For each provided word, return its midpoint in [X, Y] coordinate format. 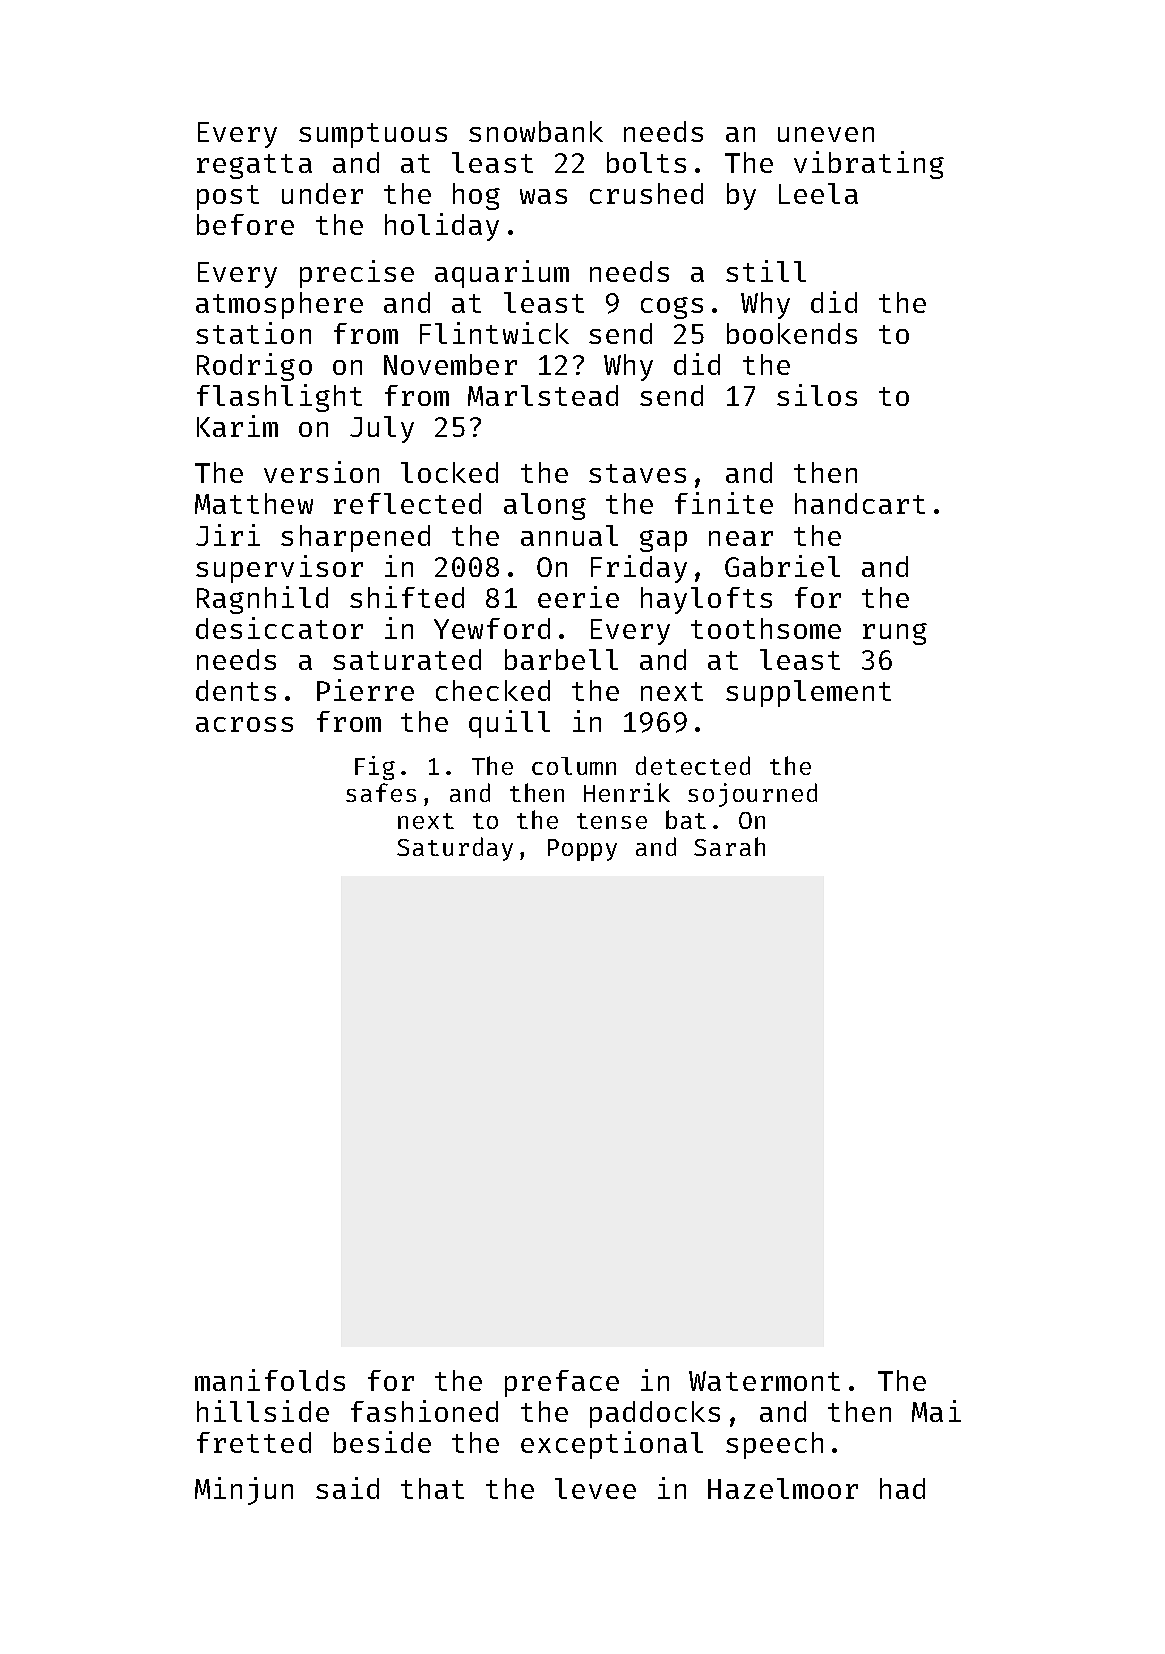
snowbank [536, 131]
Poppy [582, 850]
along [545, 506]
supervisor [279, 569]
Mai [936, 1411]
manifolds [270, 1380]
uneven [826, 134]
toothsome [766, 628]
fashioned [424, 1411]
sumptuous [373, 135]
